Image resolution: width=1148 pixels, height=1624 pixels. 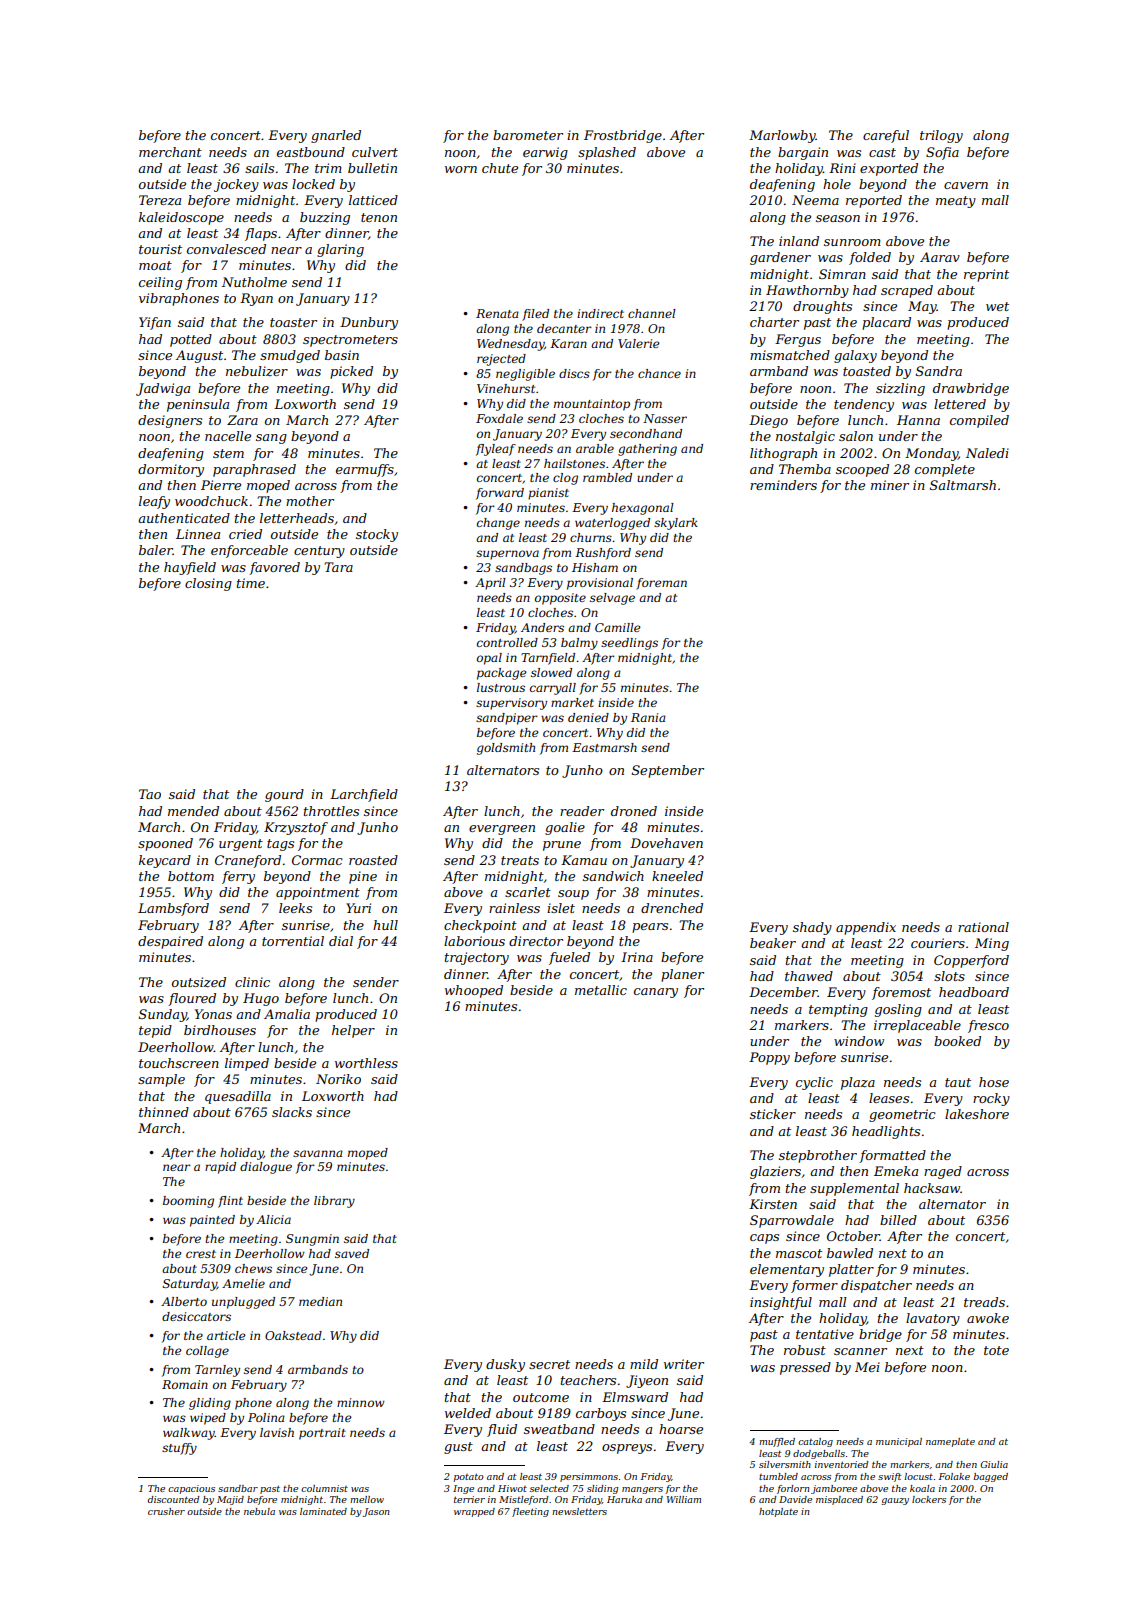 I want to click on merchant, so click(x=170, y=152).
